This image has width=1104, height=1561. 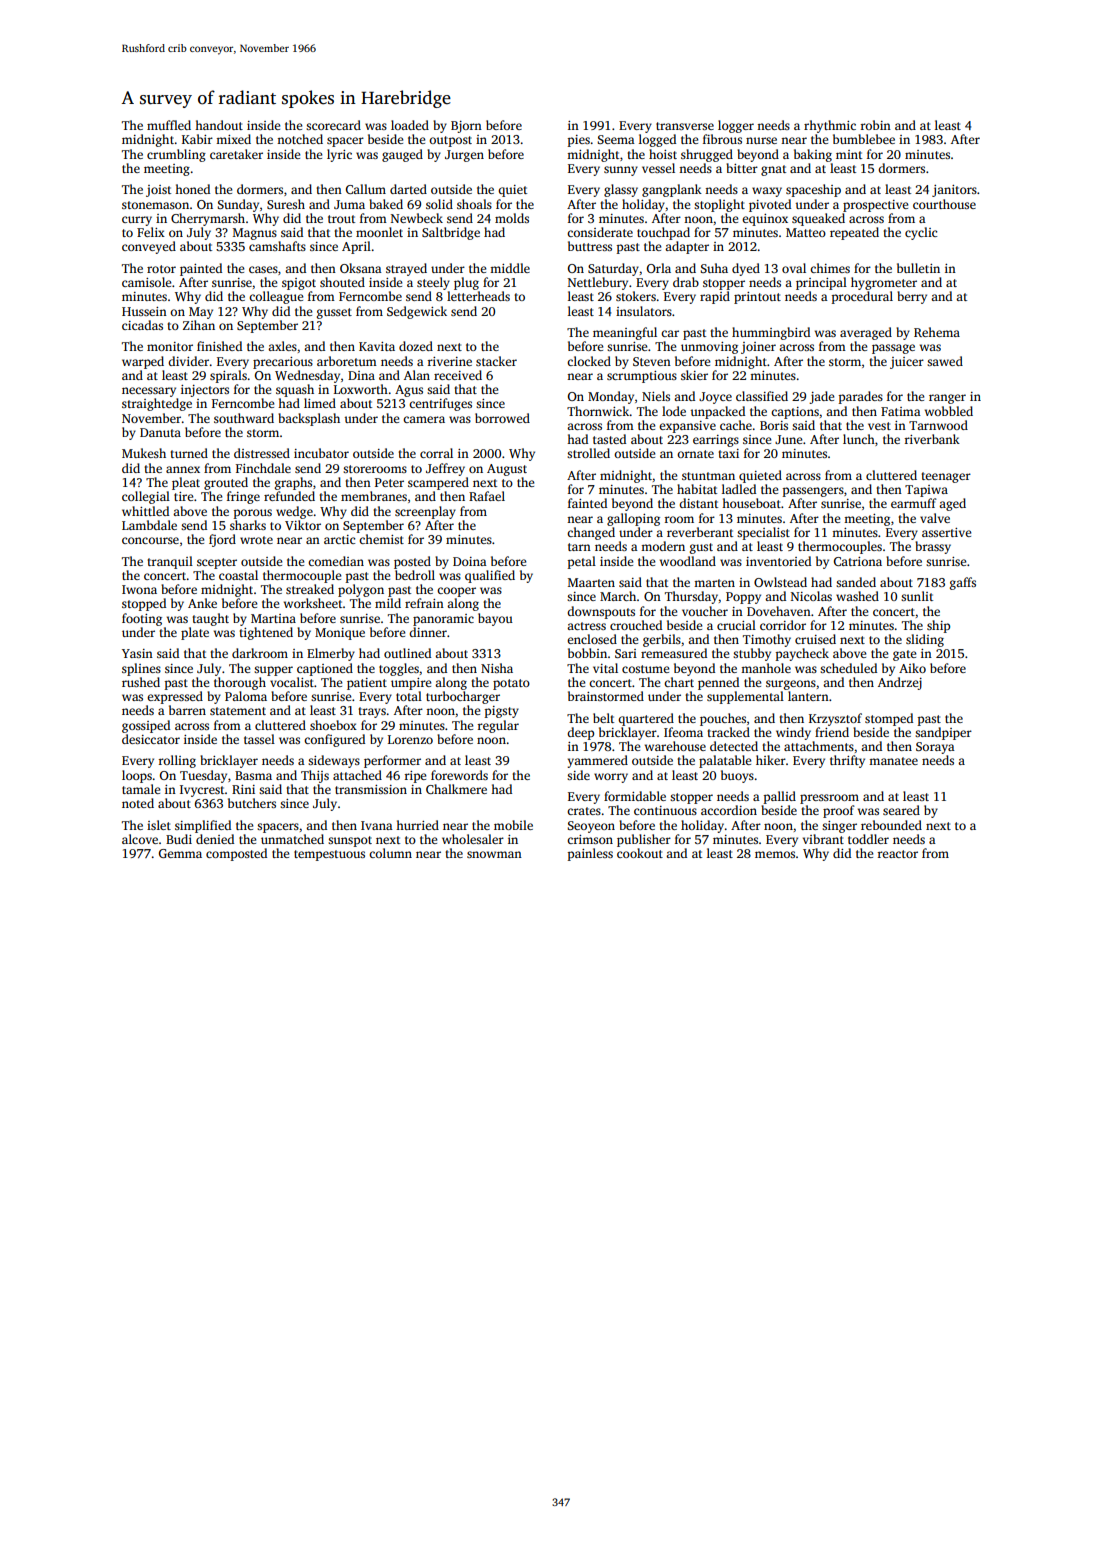 I want to click on Lambdale, so click(x=149, y=525).
